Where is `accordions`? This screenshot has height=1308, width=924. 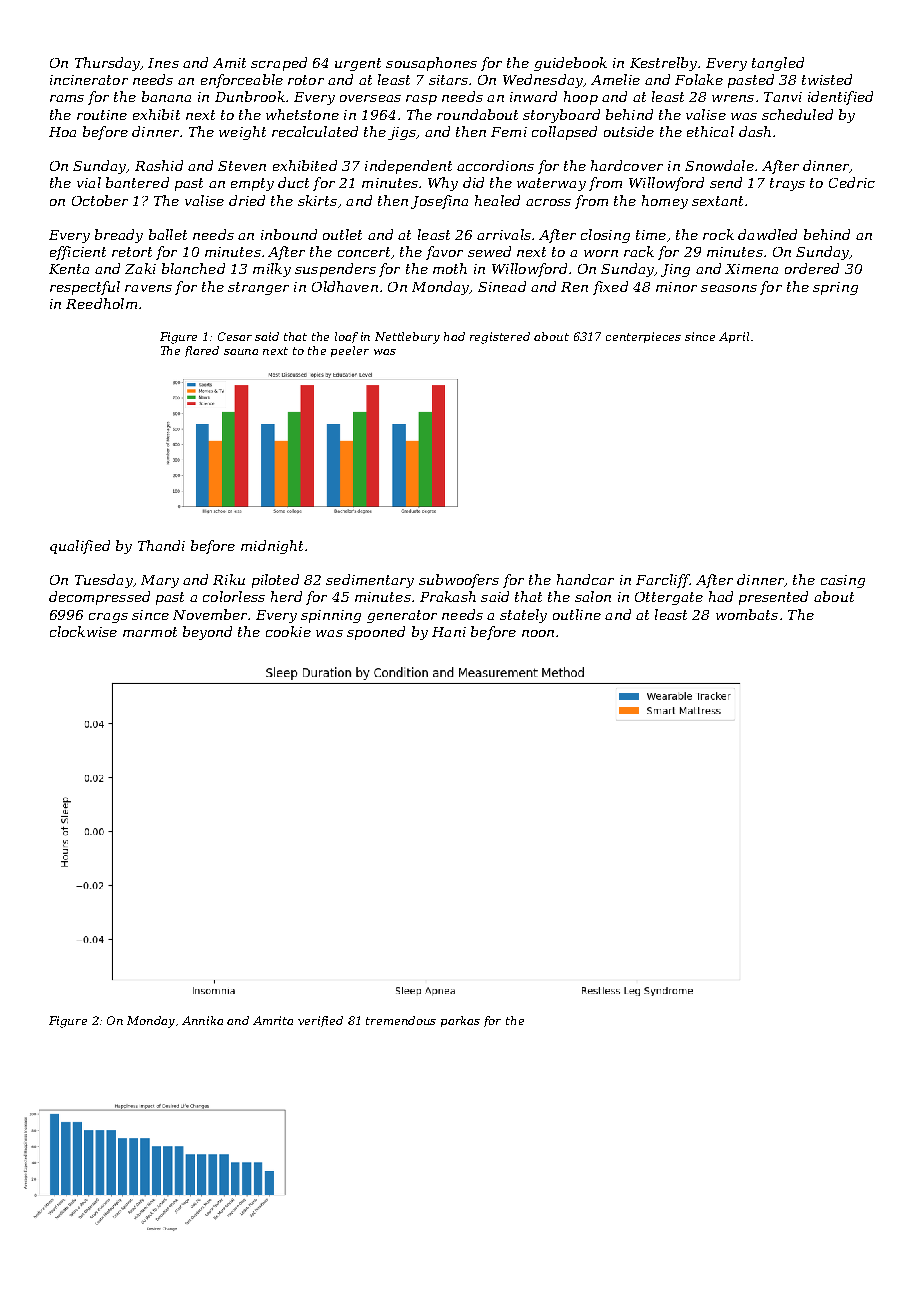 accordions is located at coordinates (495, 165).
